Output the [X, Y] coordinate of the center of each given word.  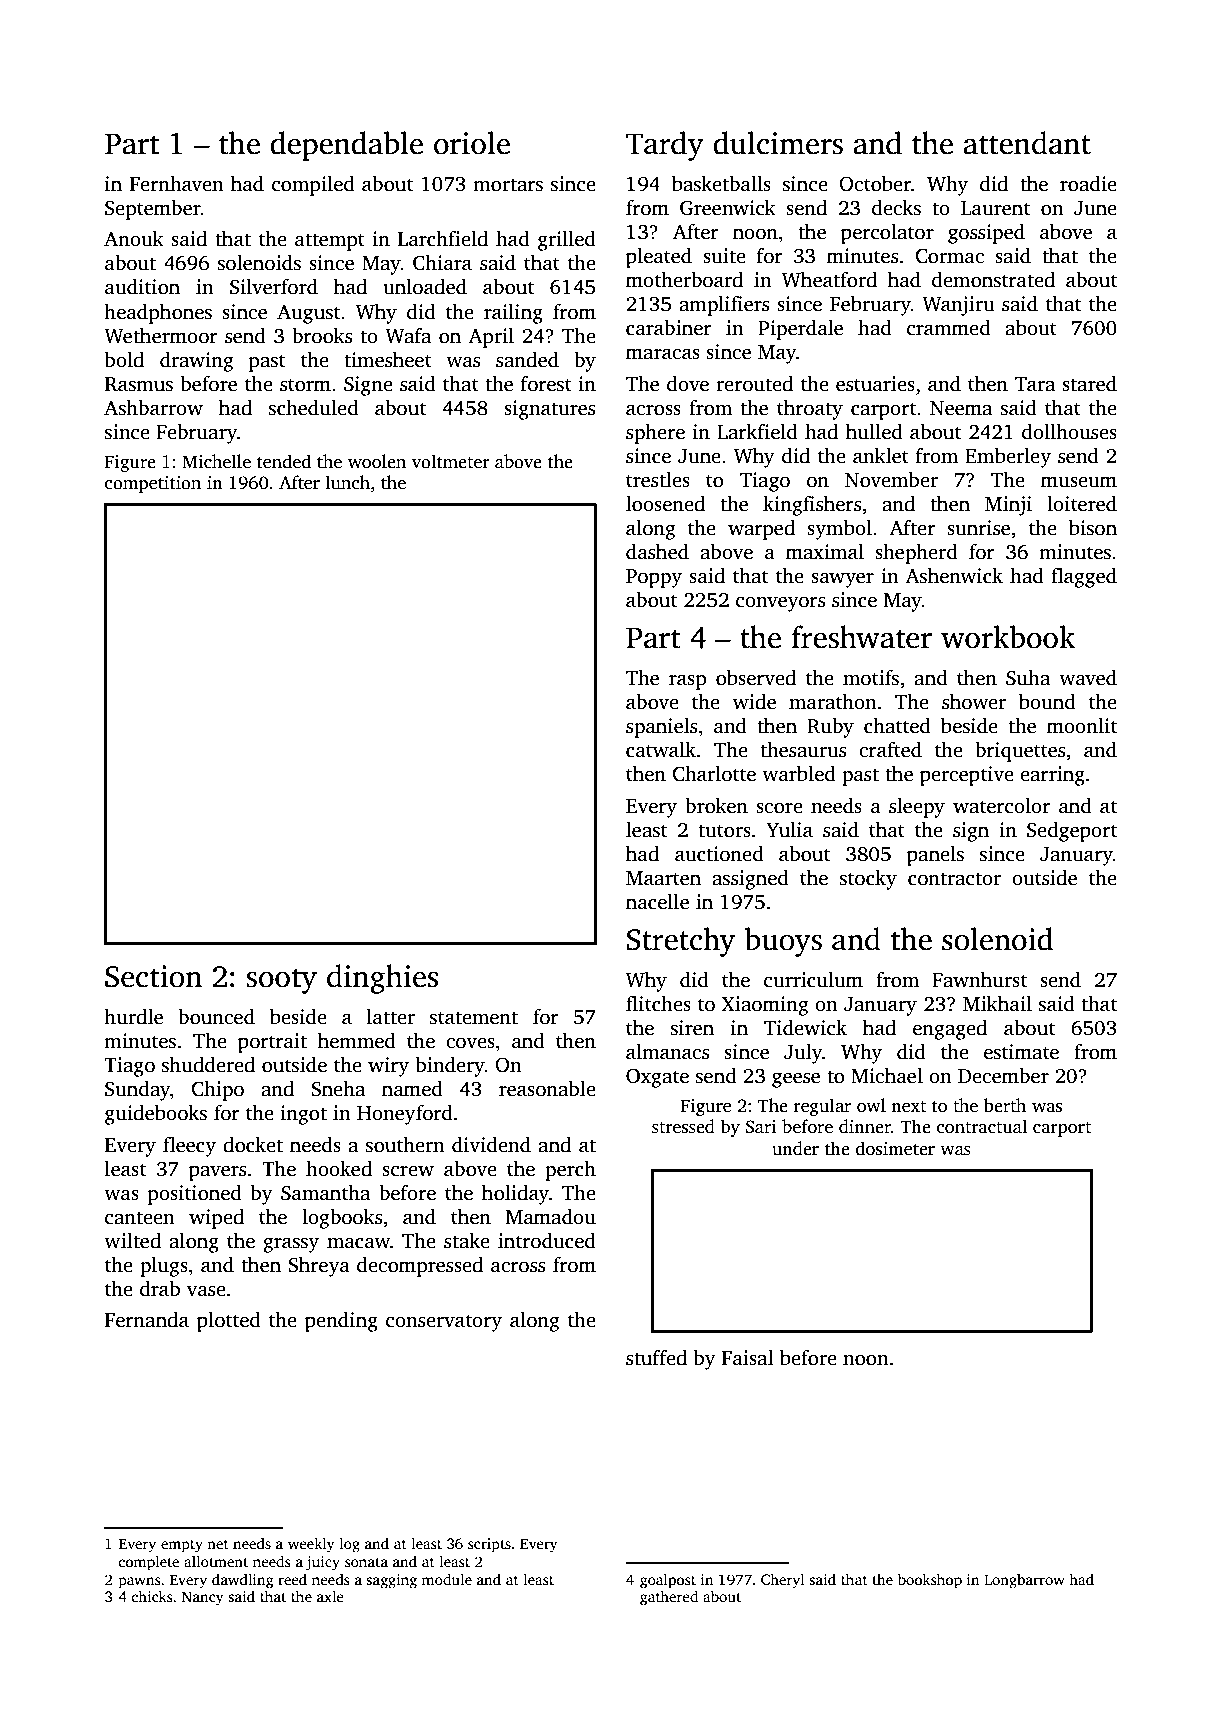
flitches [658, 1004]
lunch [348, 482]
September [153, 210]
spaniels [661, 728]
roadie [1088, 184]
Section [153, 976]
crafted [890, 750]
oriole [472, 143]
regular [822, 1107]
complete [149, 1563]
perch [570, 1171]
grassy [291, 1245]
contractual [982, 1126]
